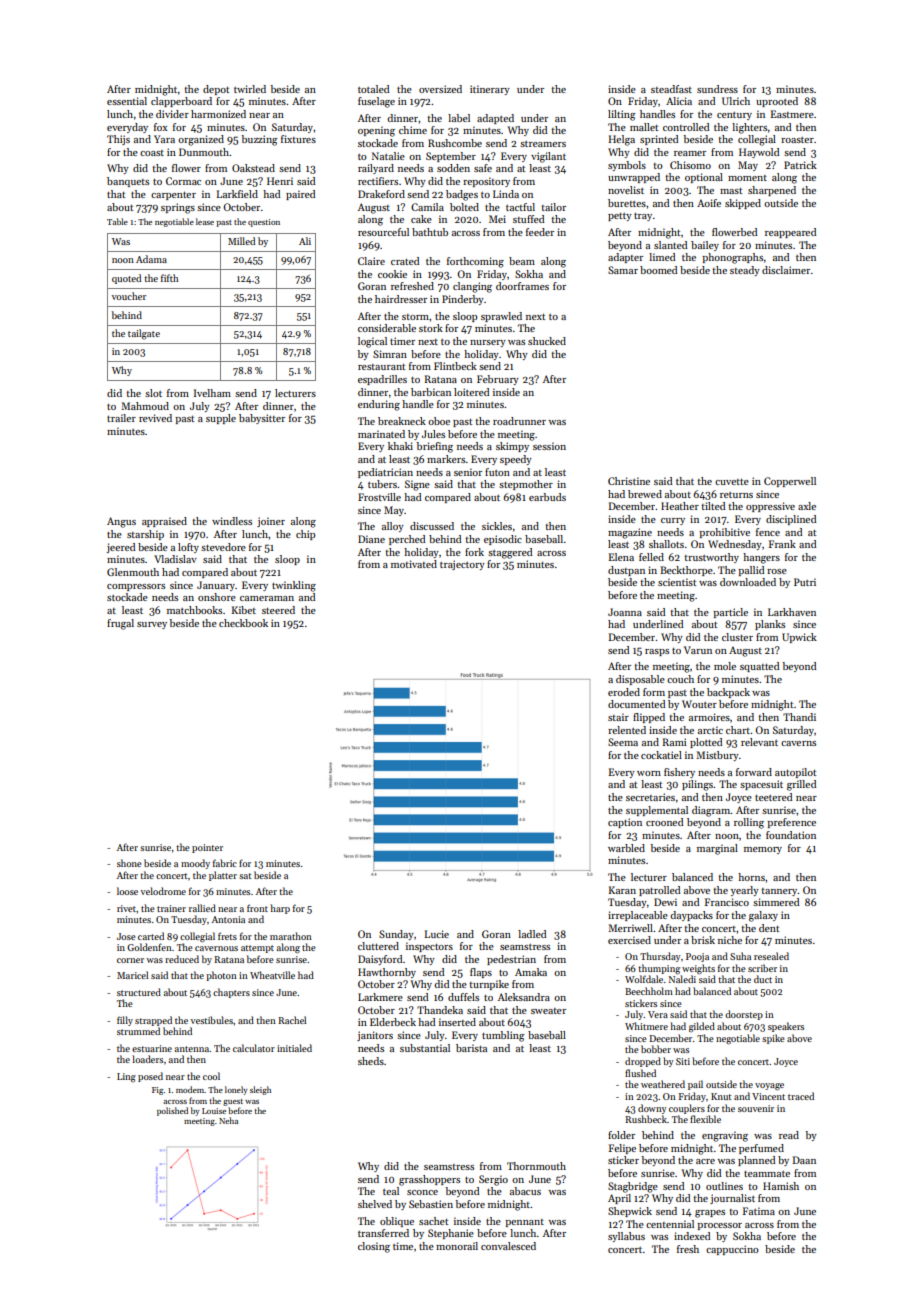 The height and width of the document is (1308, 924). I want to click on Neha, so click(228, 1120).
